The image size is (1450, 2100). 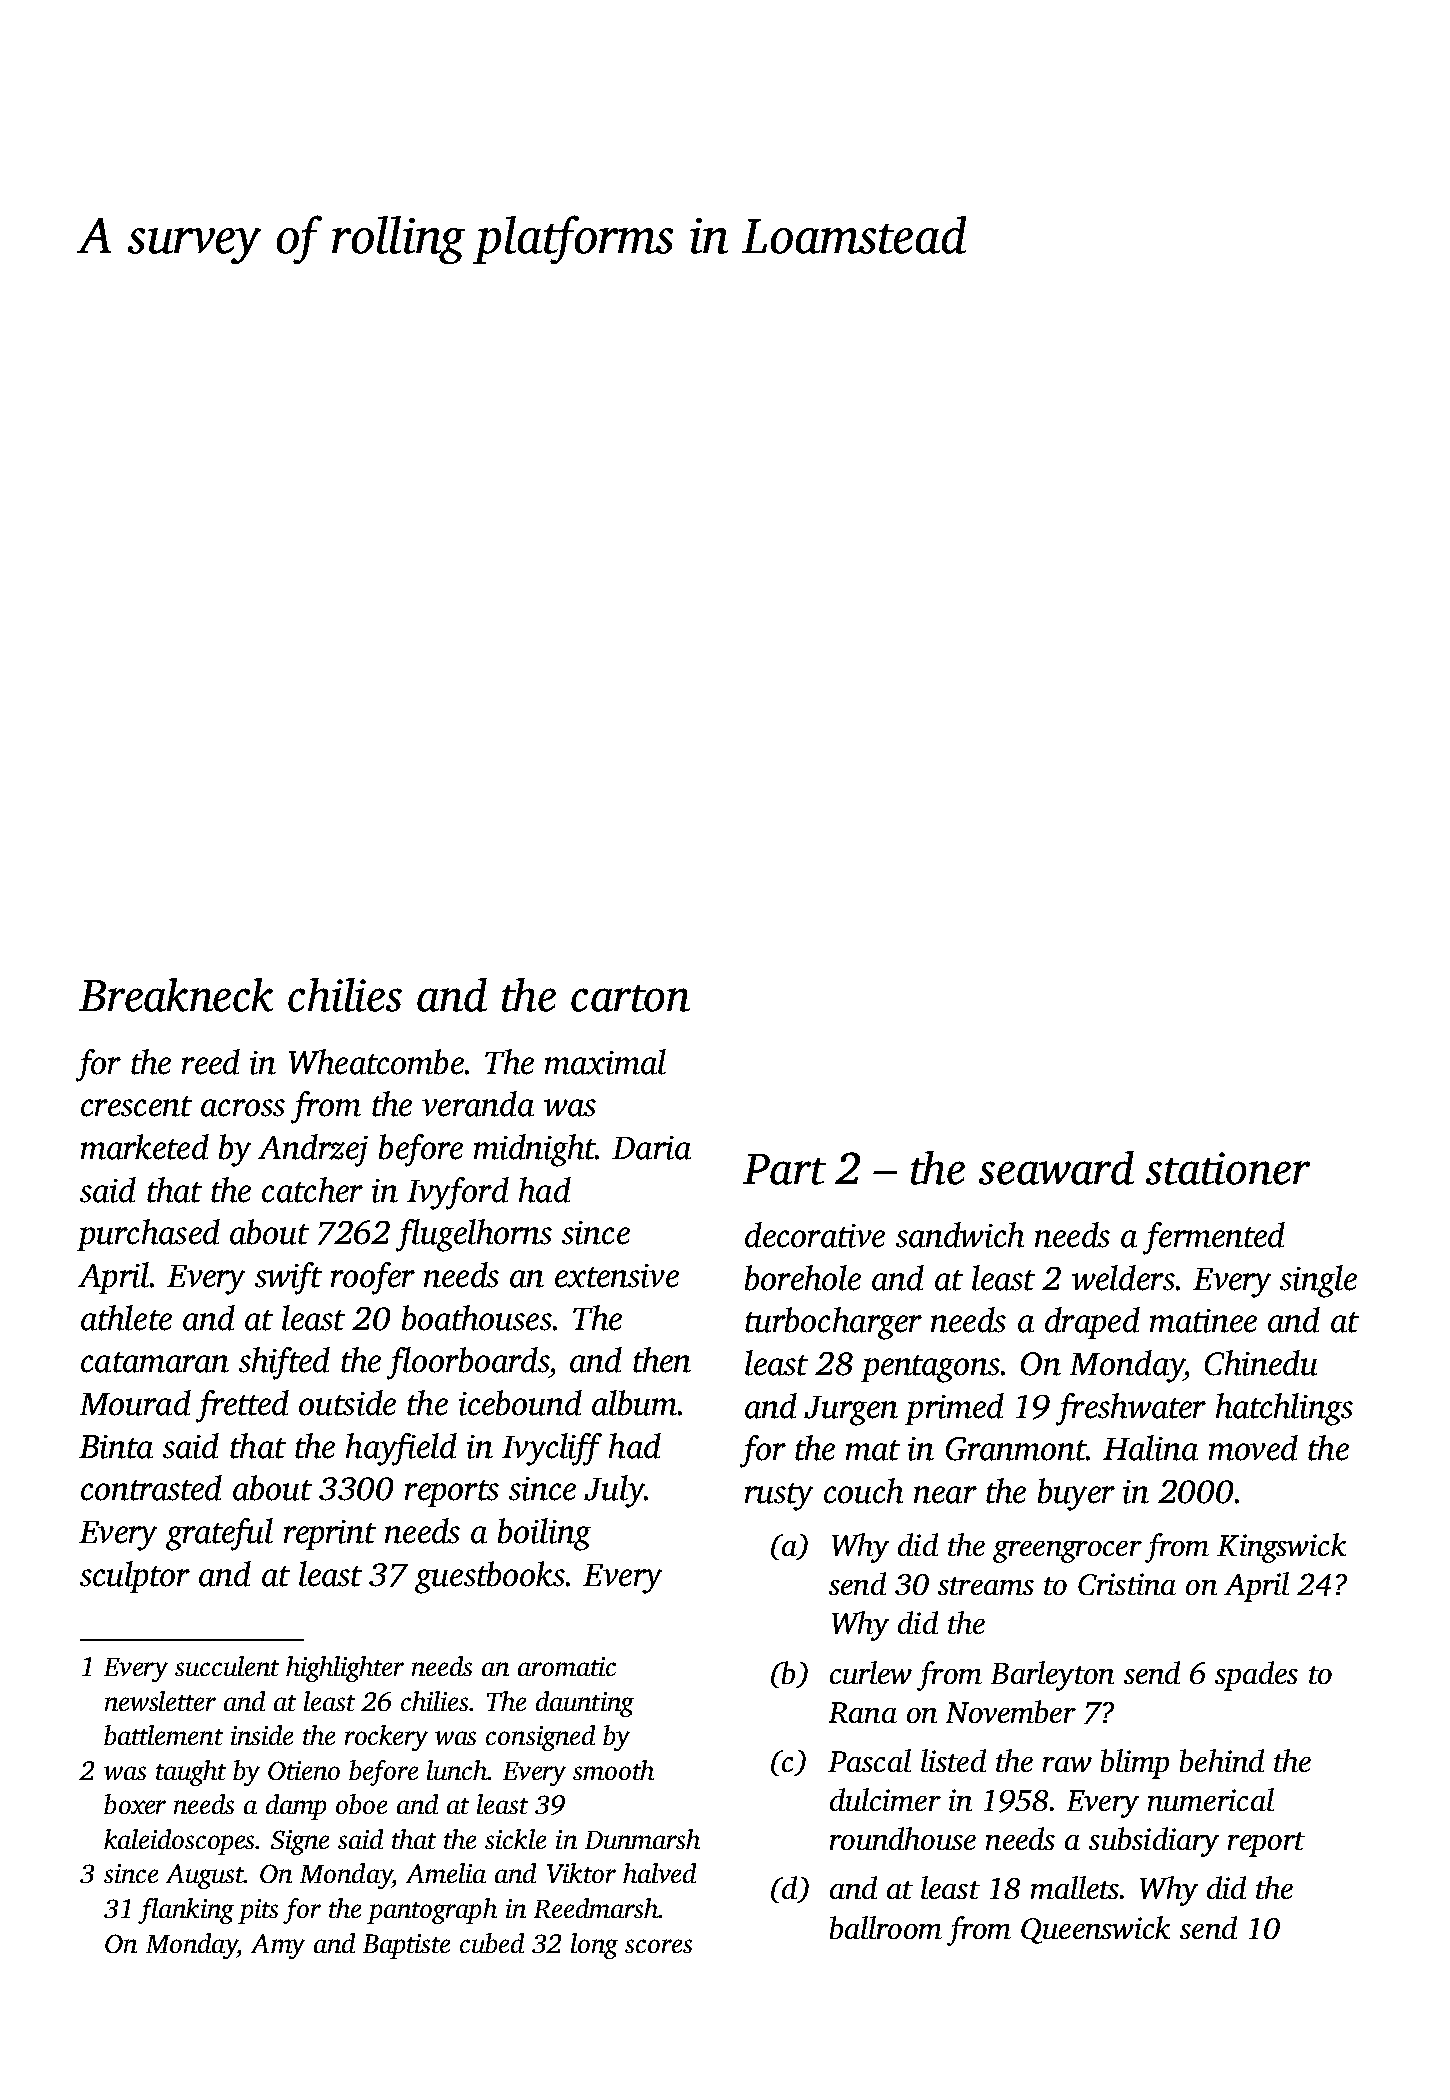 I want to click on carton, so click(x=630, y=998).
